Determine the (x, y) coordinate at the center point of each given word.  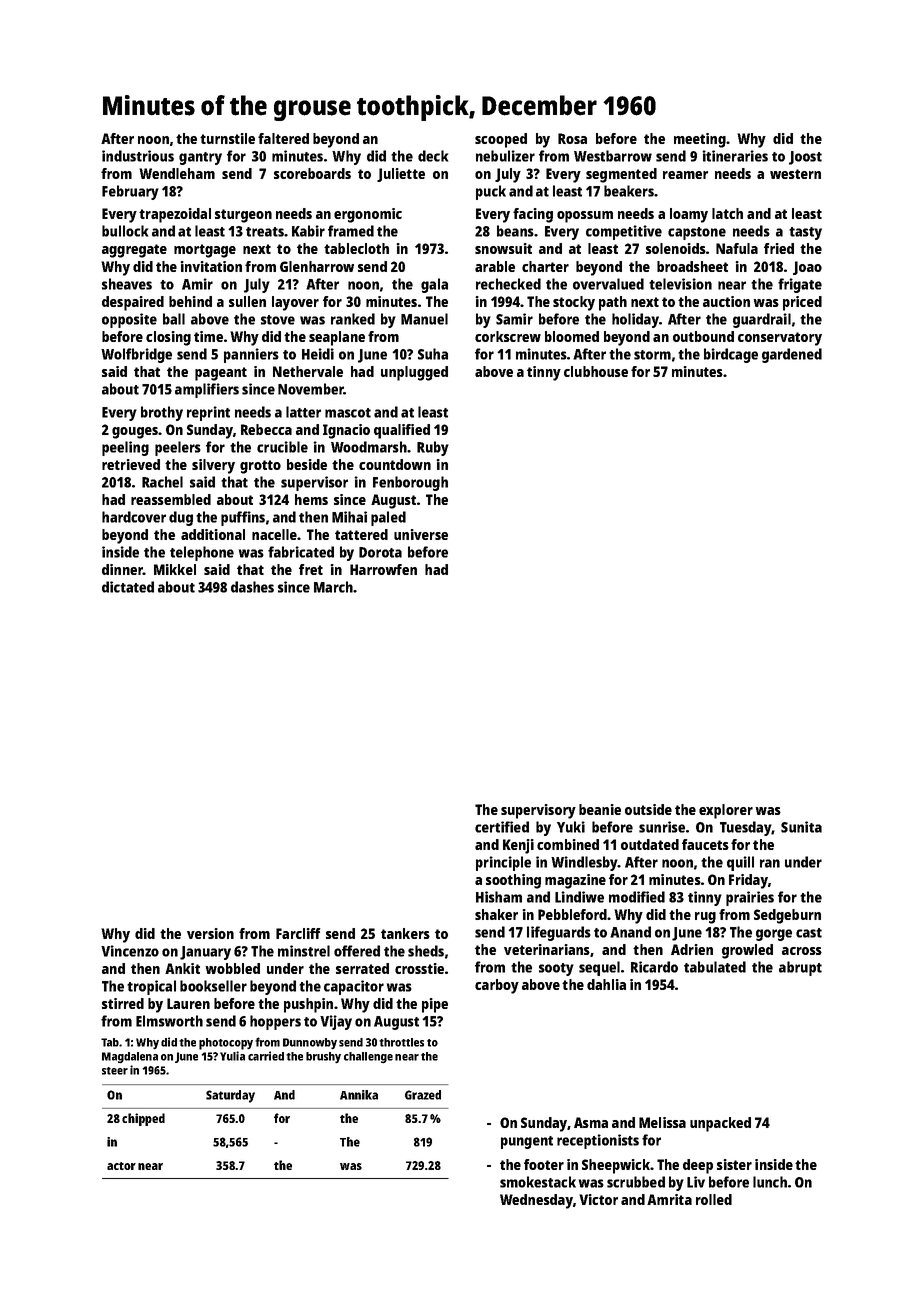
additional (213, 534)
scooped (501, 140)
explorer (726, 811)
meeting (700, 140)
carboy (497, 986)
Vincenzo (130, 951)
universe (421, 534)
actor (121, 1166)
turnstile (227, 138)
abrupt (800, 968)
